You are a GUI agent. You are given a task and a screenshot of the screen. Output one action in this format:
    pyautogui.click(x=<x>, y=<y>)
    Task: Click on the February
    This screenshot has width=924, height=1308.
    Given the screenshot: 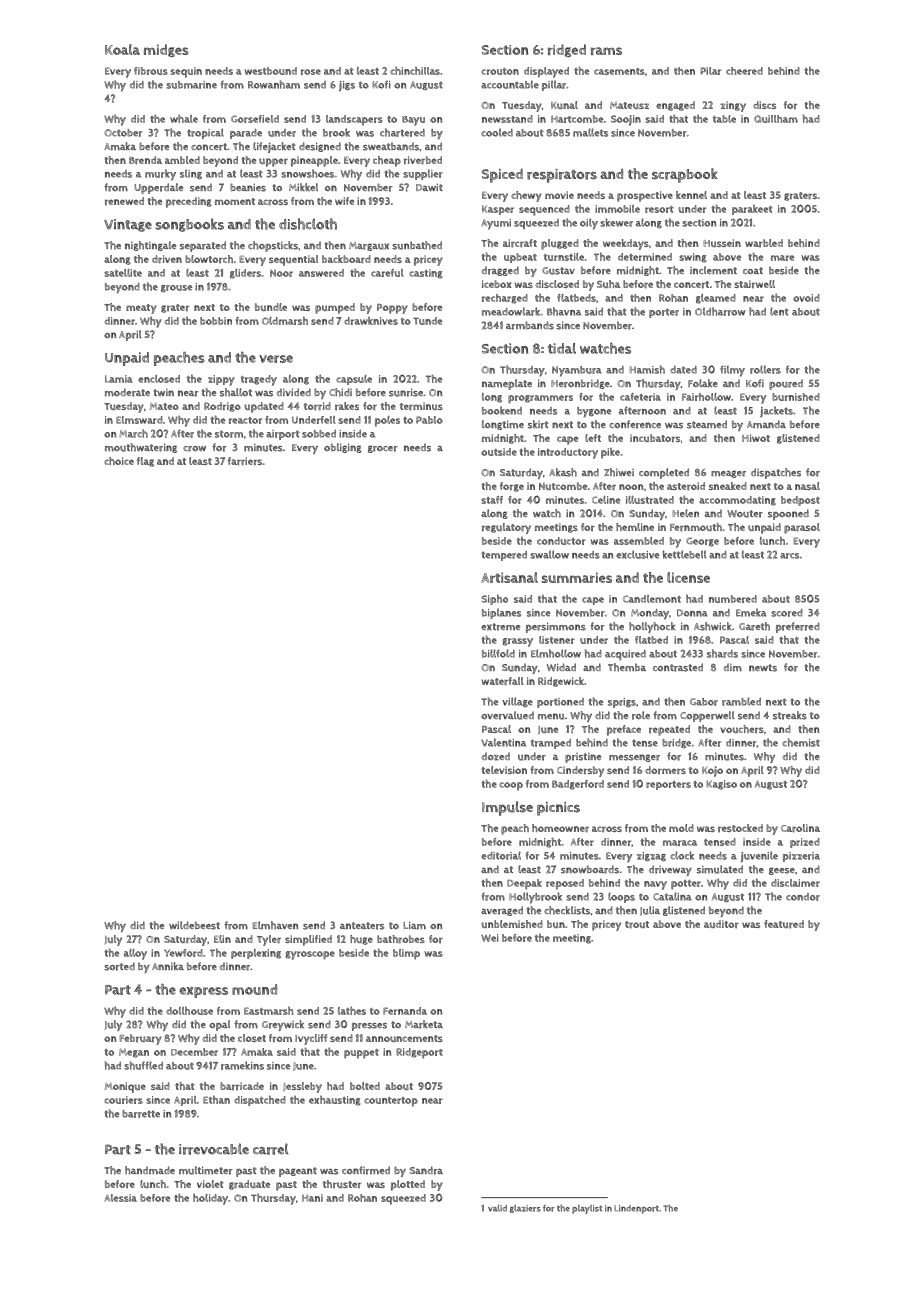 What is the action you would take?
    pyautogui.click(x=141, y=1039)
